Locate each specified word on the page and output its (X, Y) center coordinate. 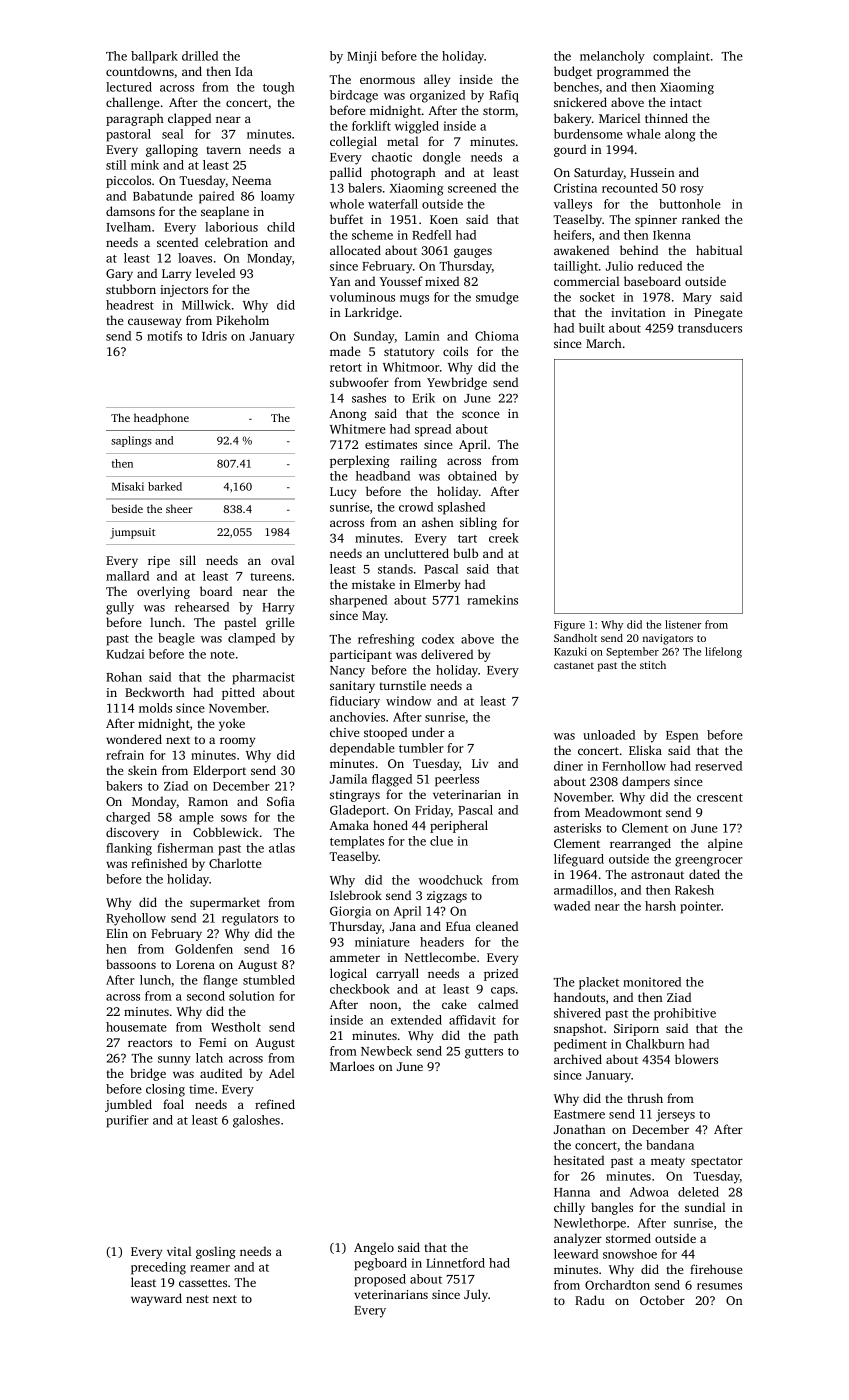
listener (683, 624)
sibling (478, 523)
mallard (127, 576)
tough (279, 88)
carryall (397, 974)
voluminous (362, 297)
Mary (697, 299)
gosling (216, 1252)
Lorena (195, 964)
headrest (130, 305)
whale (644, 134)
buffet (346, 219)
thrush (645, 1098)
